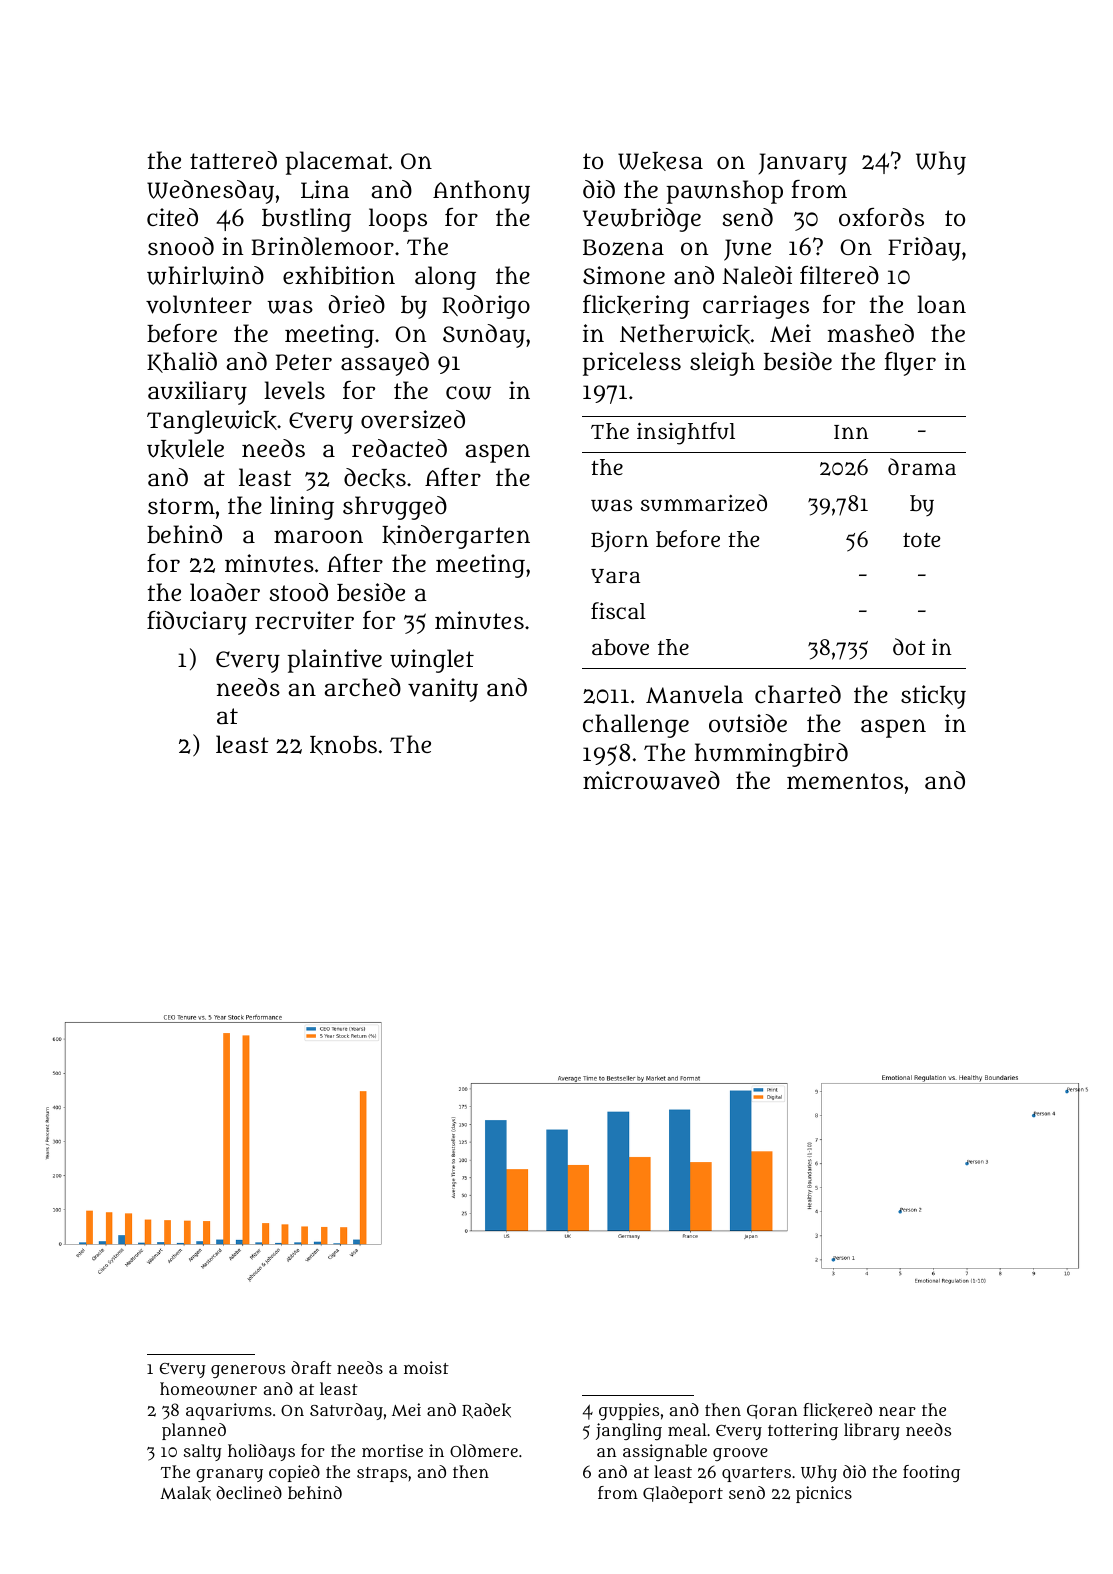 Image resolution: width=1113 pixels, height=1574 pixels. What do you see at coordinates (845, 781) in the image?
I see `mementos` at bounding box center [845, 781].
